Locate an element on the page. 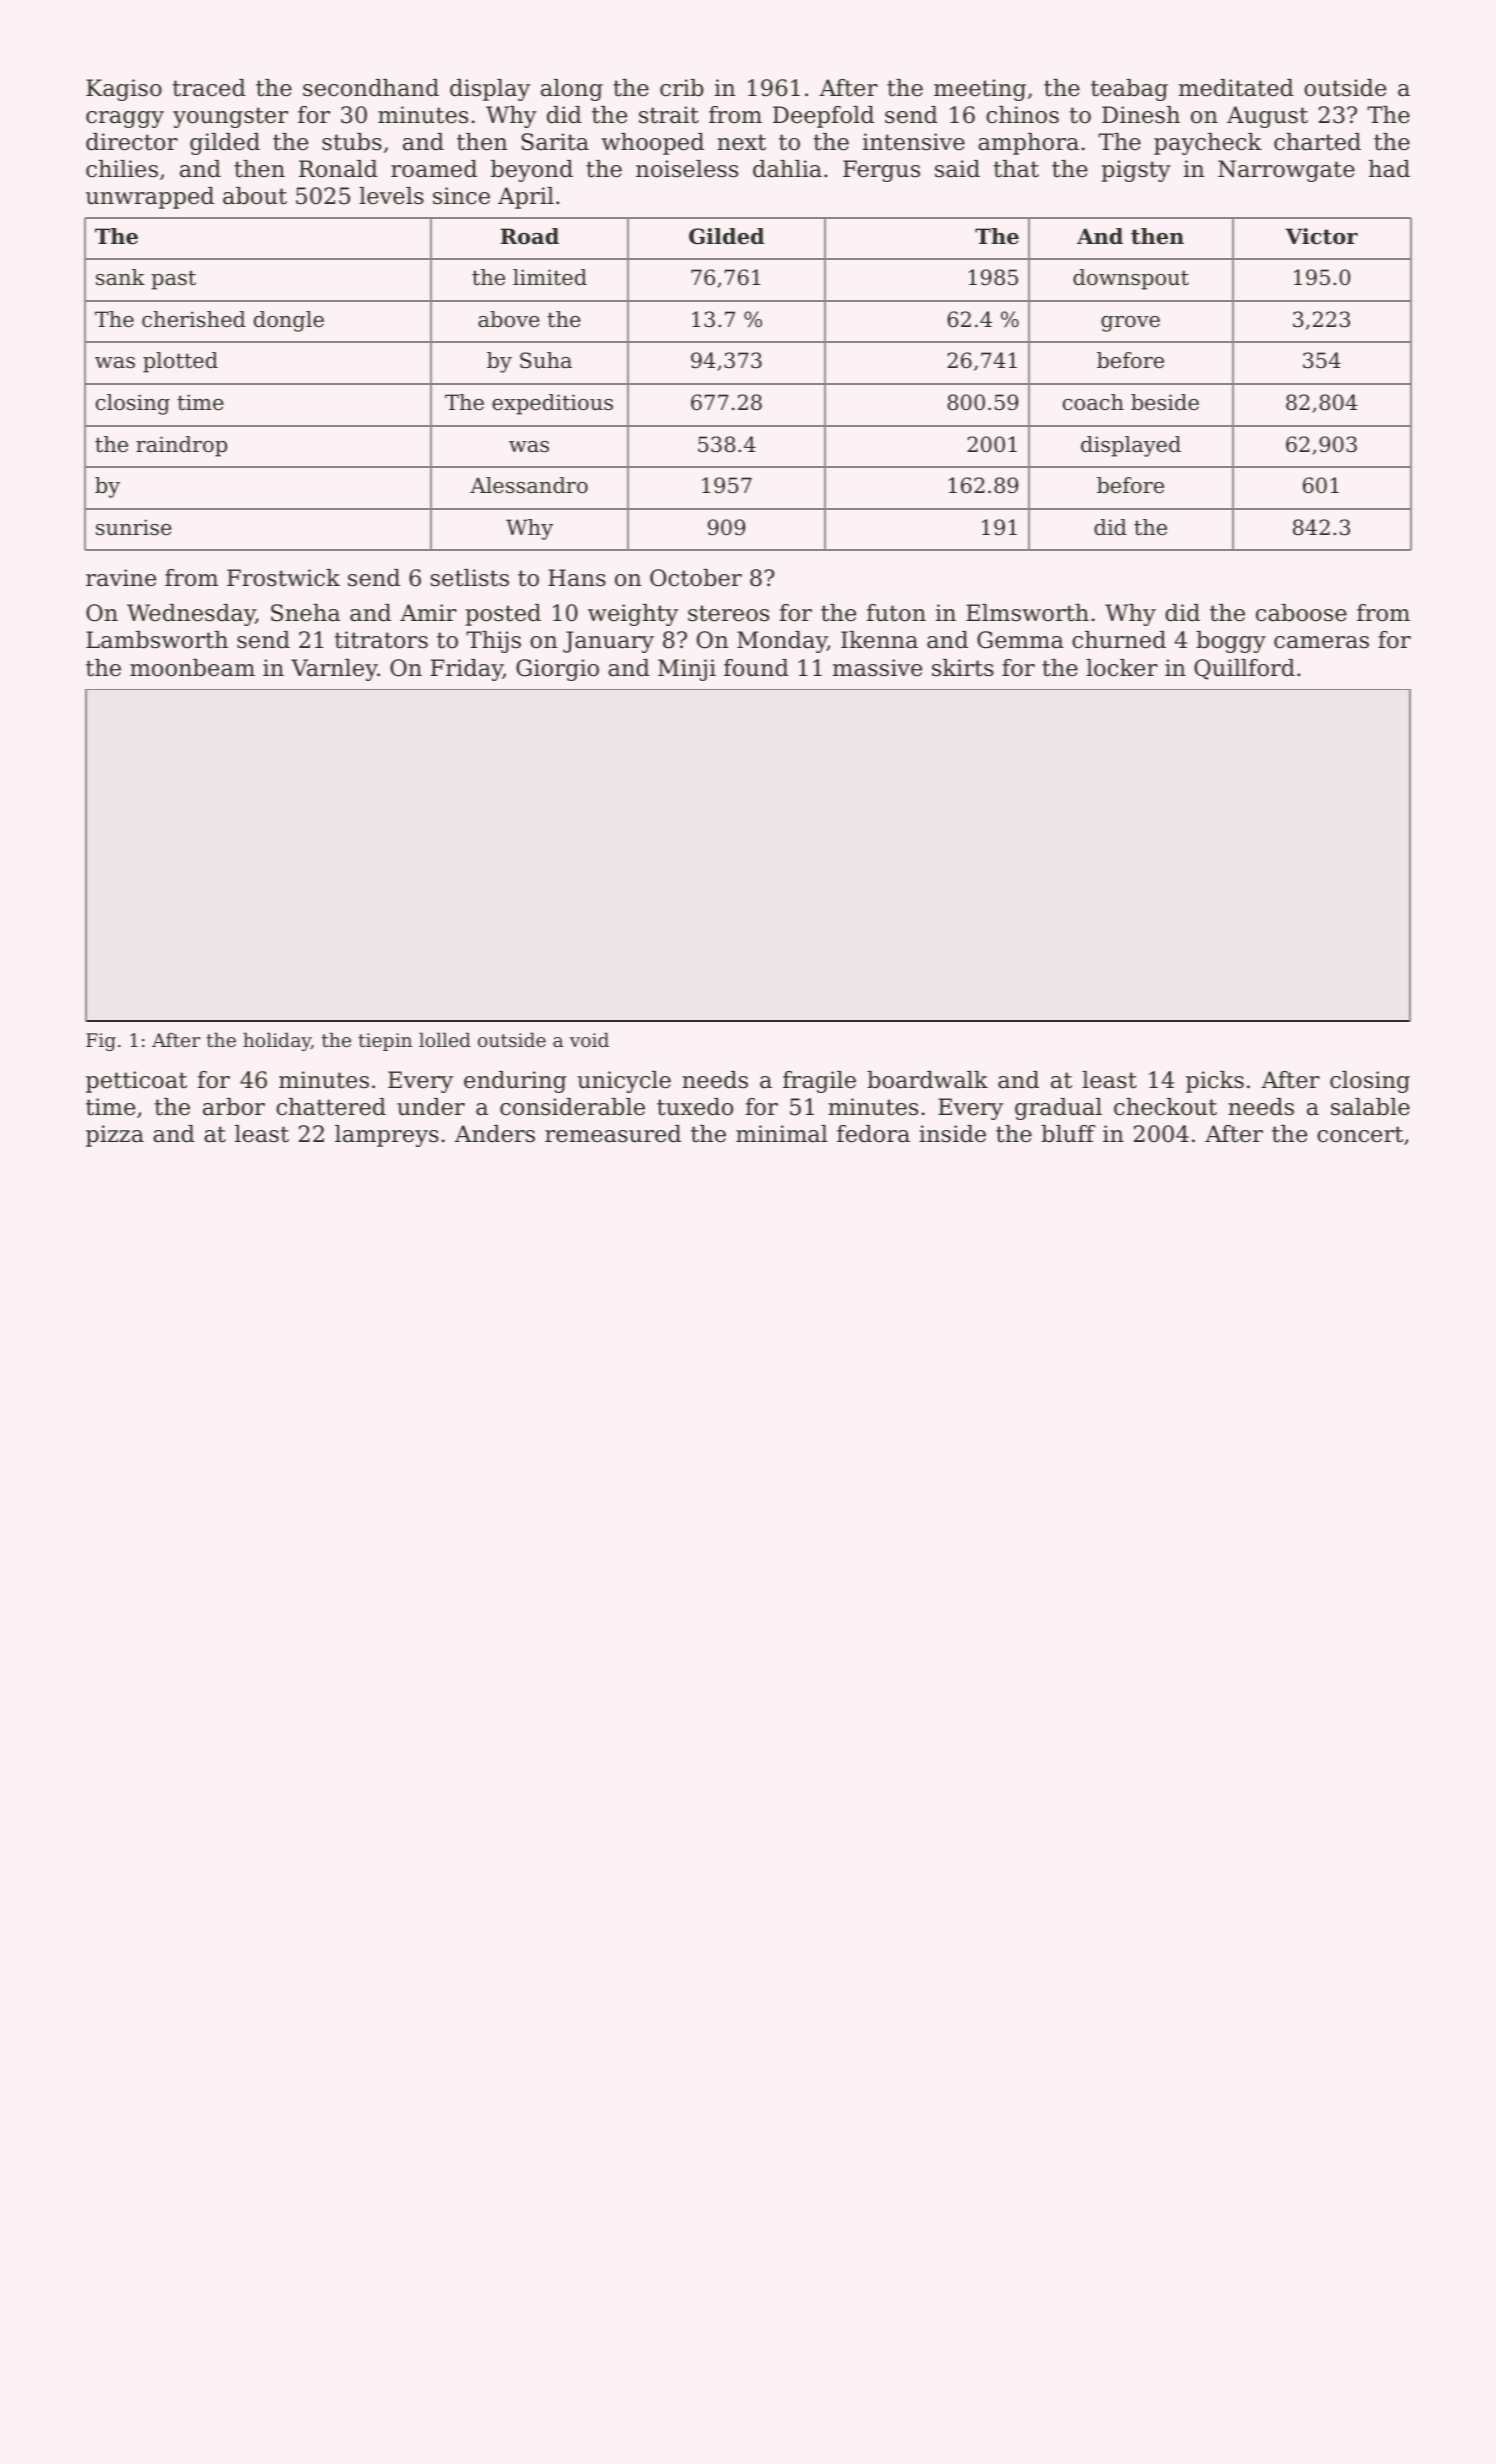 This document has width=1496, height=2464. stubs is located at coordinates (352, 142).
